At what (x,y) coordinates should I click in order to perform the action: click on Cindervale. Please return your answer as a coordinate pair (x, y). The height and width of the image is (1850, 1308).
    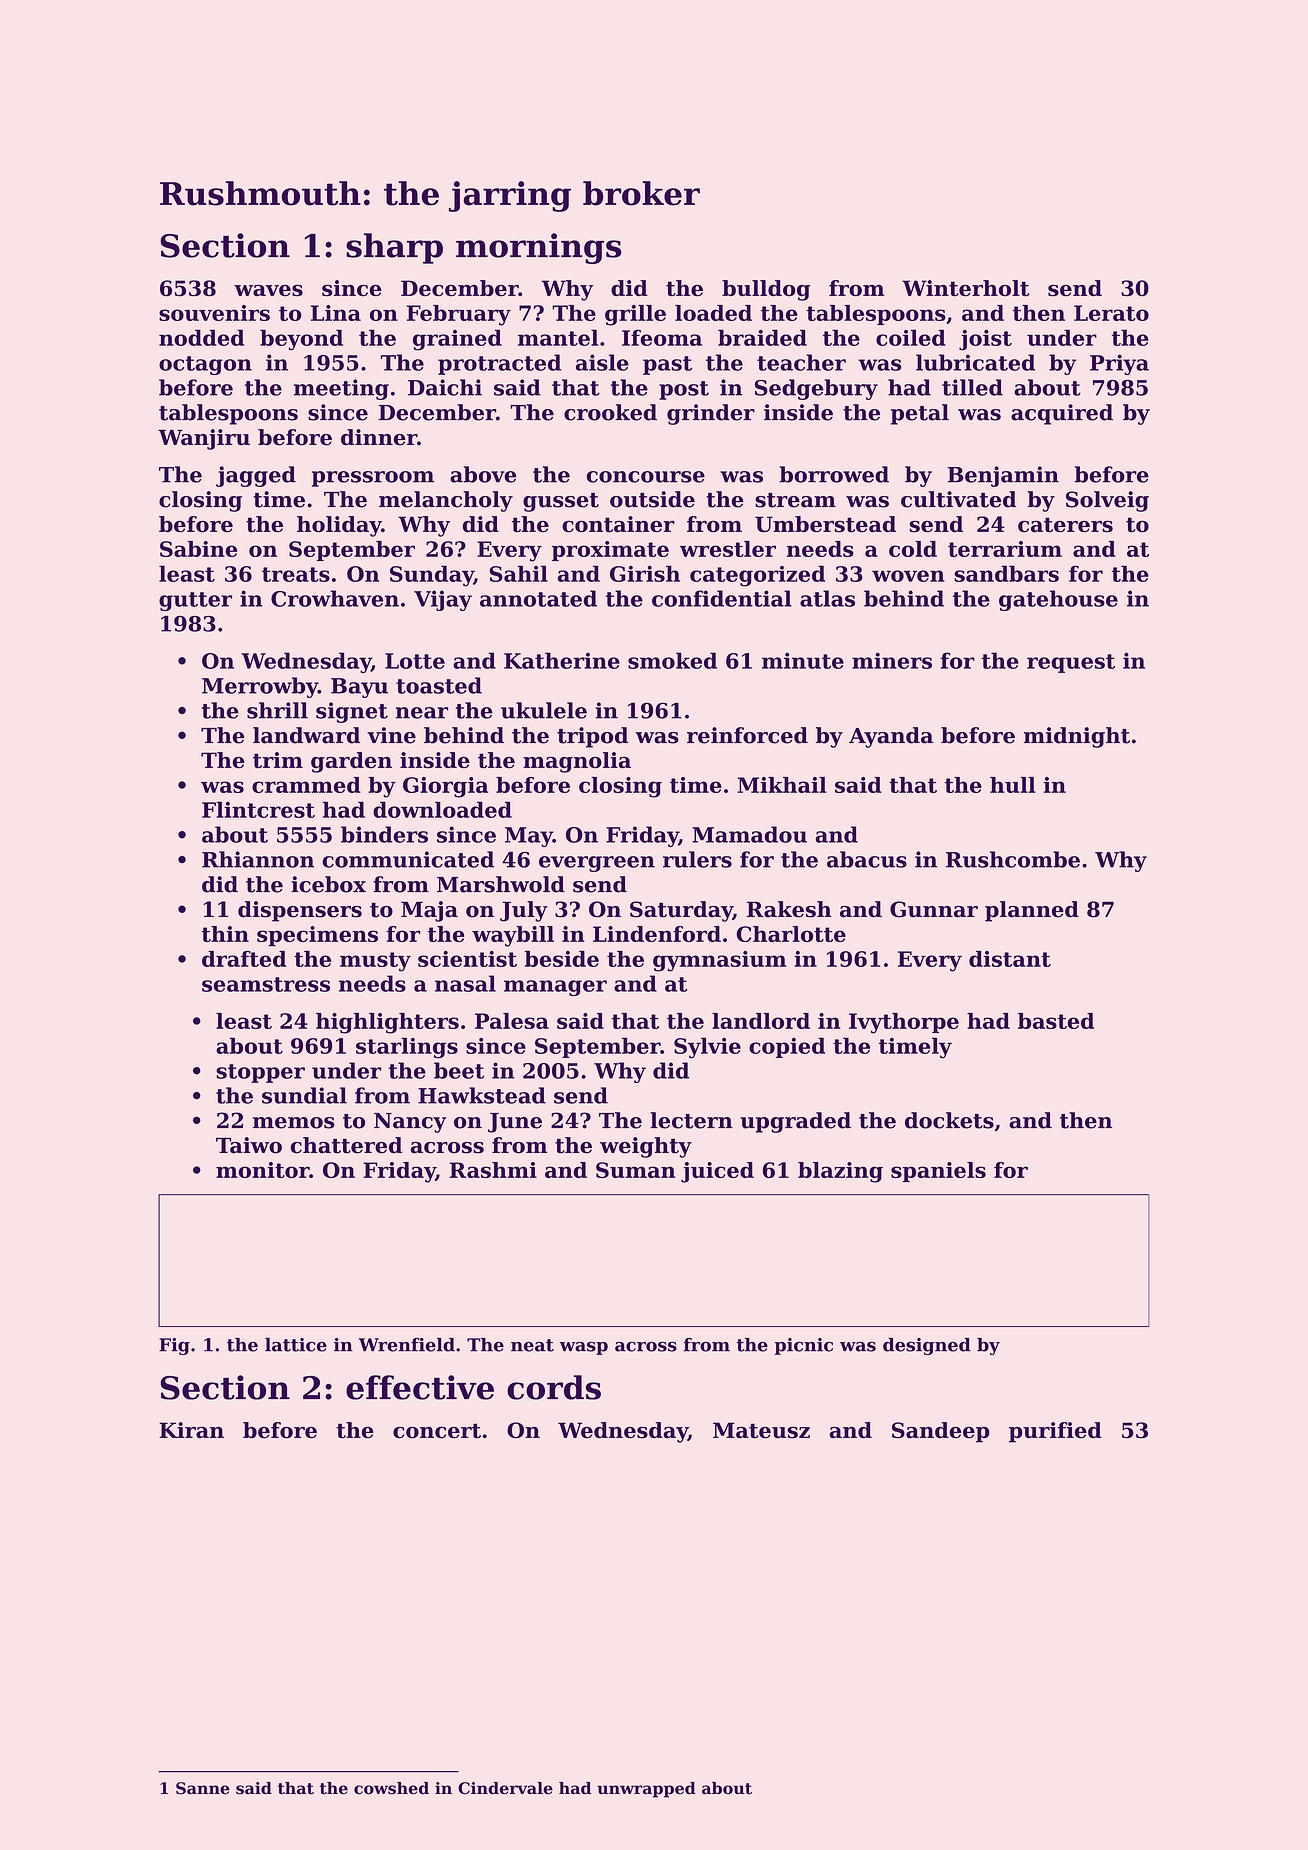
    Looking at the image, I should click on (505, 1788).
